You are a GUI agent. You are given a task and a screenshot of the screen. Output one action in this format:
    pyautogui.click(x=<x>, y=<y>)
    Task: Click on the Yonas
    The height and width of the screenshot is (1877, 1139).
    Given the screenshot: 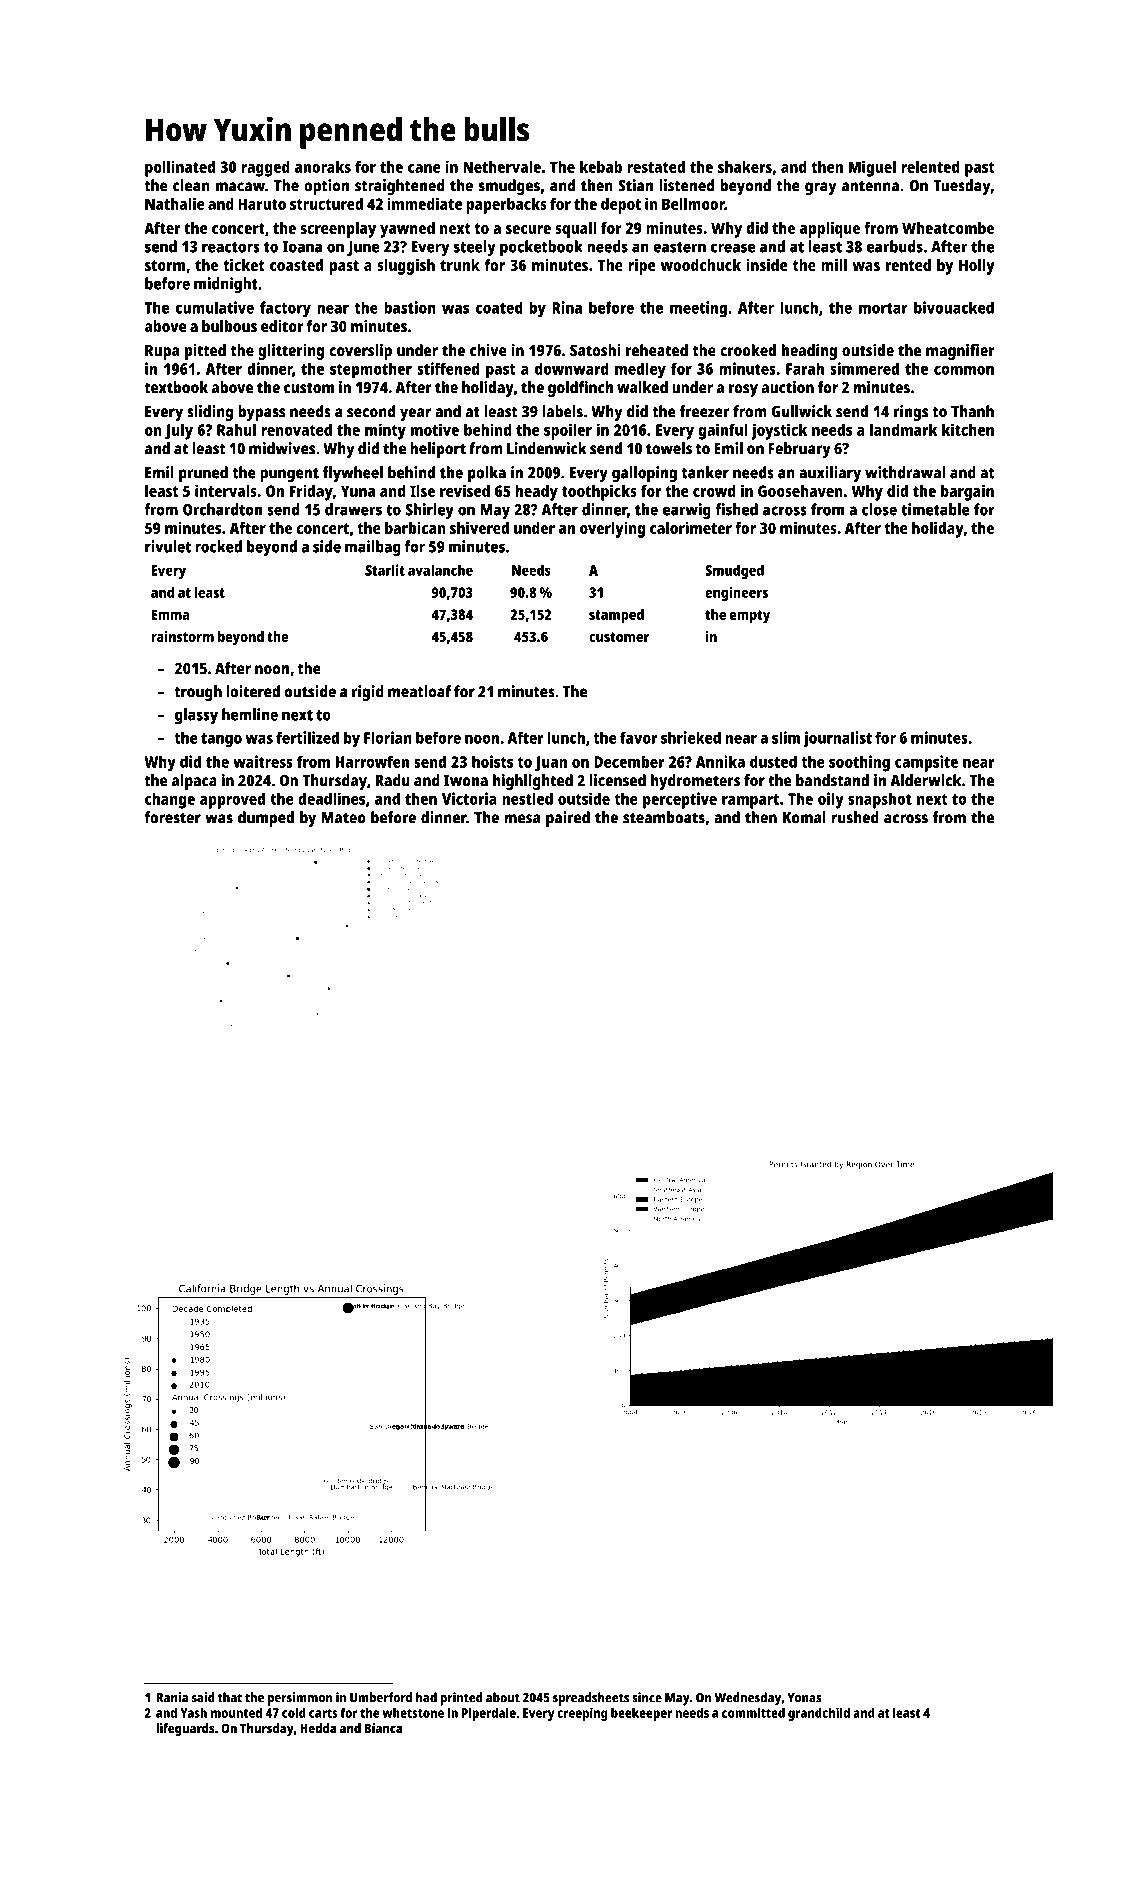 What is the action you would take?
    pyautogui.click(x=804, y=1698)
